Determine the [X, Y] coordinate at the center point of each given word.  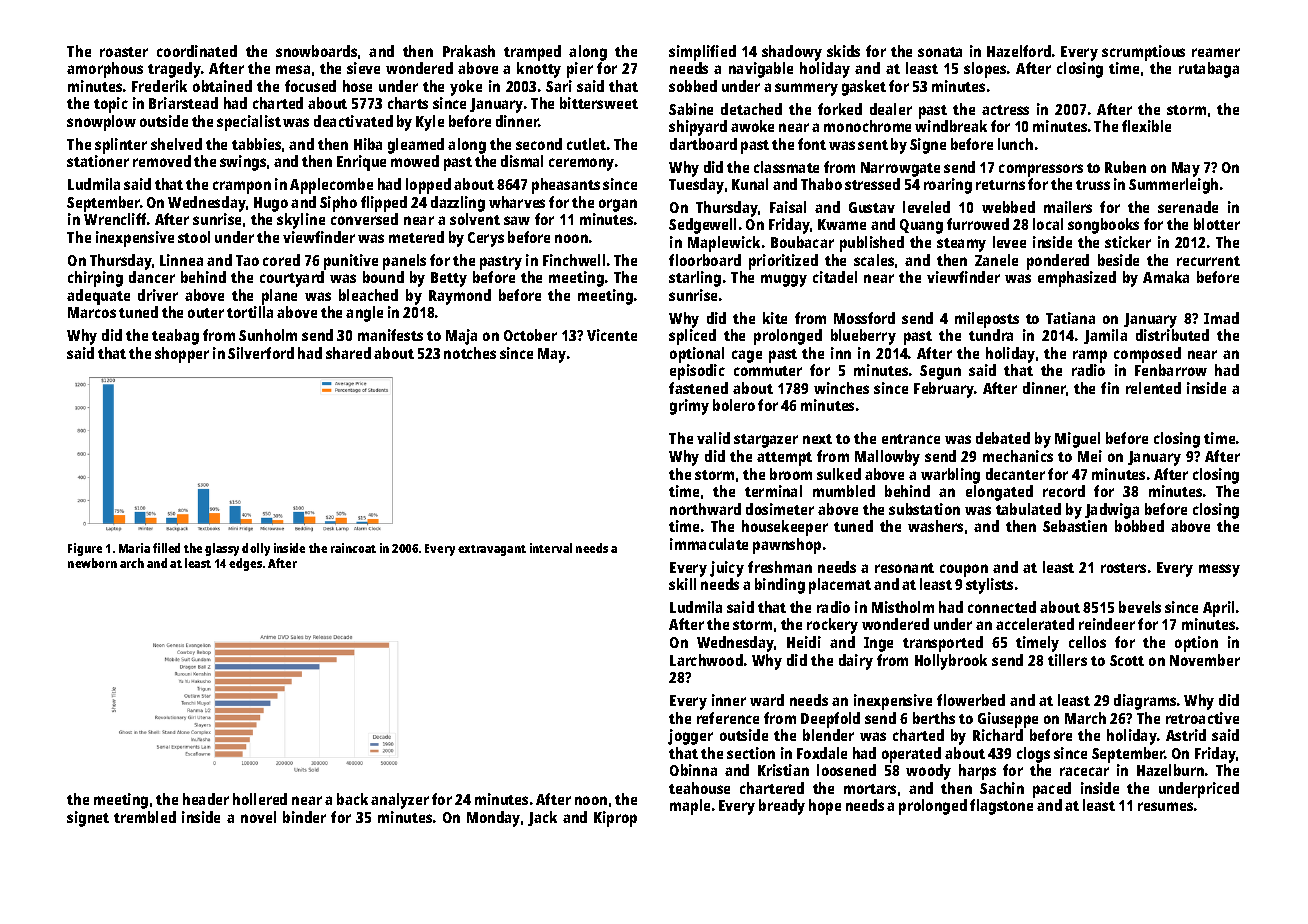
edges [245, 564]
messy [1219, 570]
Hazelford [1019, 51]
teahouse [699, 788]
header [206, 799]
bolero [734, 405]
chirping [95, 279]
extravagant [492, 550]
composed [1147, 355]
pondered [1058, 262]
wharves [517, 202]
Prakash [469, 51]
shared [348, 353]
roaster [124, 52]
